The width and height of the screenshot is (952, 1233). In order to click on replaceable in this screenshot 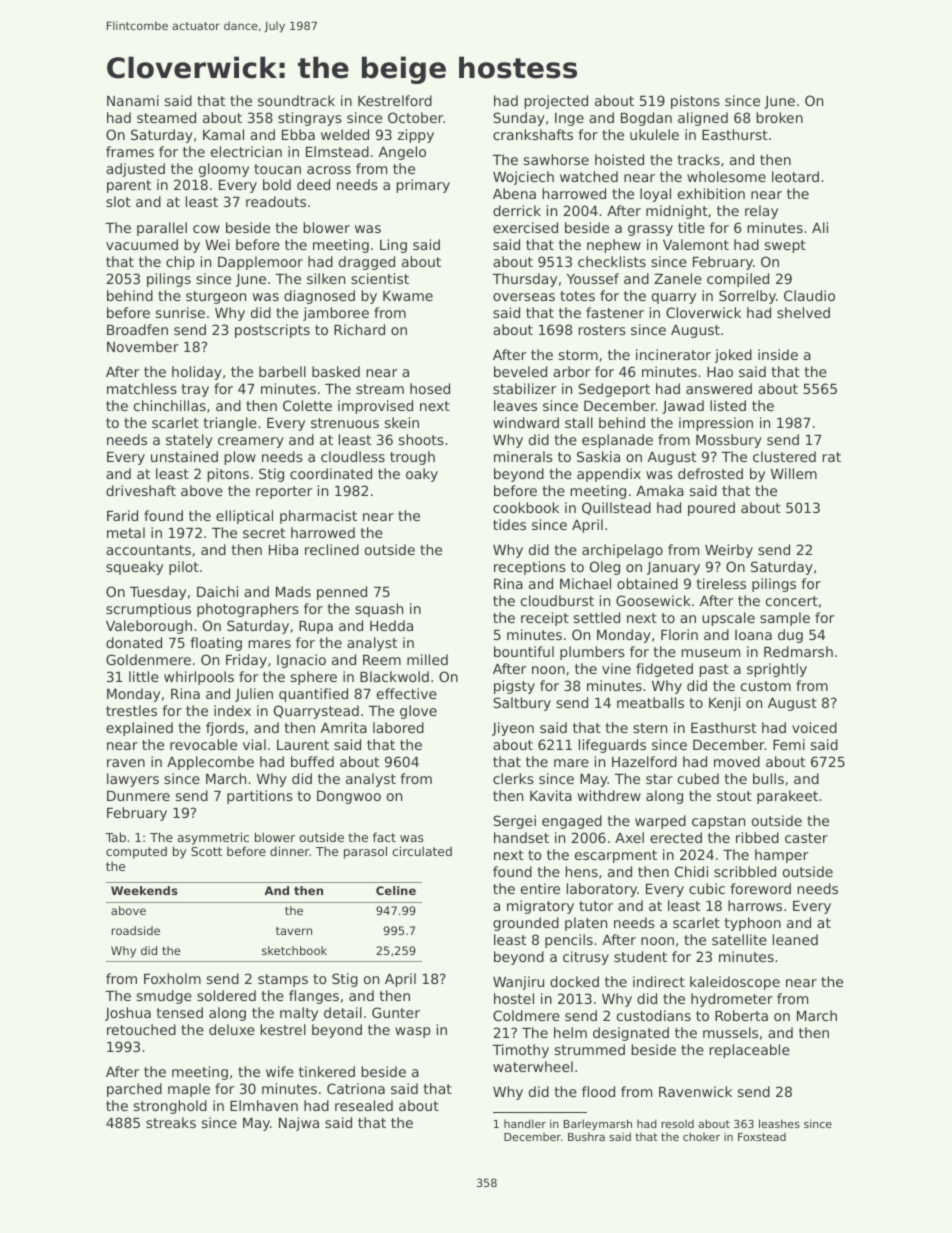, I will do `click(750, 1051)`.
